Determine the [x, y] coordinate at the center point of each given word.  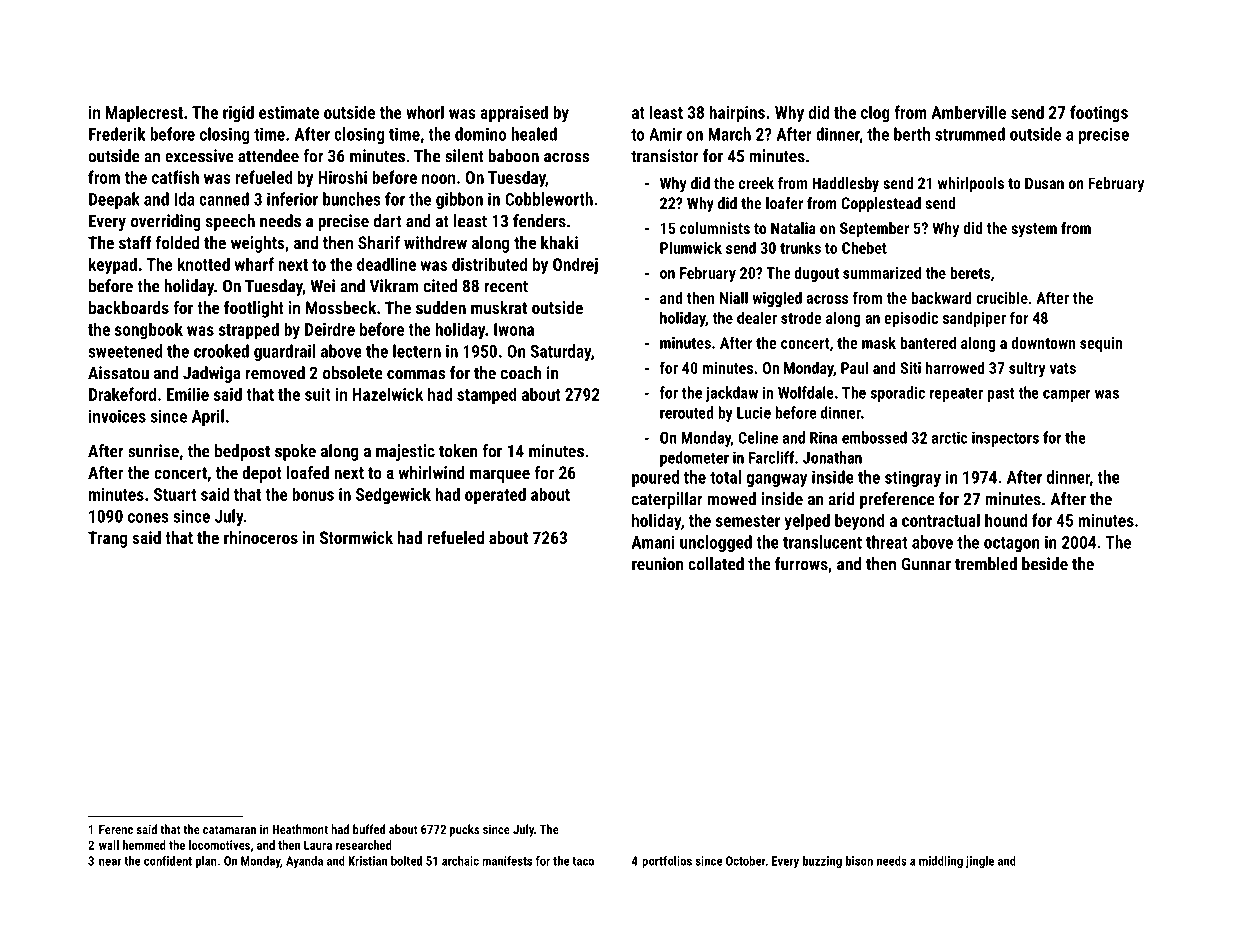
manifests [507, 861]
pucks [465, 830]
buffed [369, 829]
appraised [514, 114]
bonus [313, 494]
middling [941, 862]
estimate [289, 112]
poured [655, 478]
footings [1099, 114]
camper [1067, 396]
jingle [979, 862]
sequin [1101, 344]
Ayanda [304, 862]
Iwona [514, 329]
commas [416, 375]
